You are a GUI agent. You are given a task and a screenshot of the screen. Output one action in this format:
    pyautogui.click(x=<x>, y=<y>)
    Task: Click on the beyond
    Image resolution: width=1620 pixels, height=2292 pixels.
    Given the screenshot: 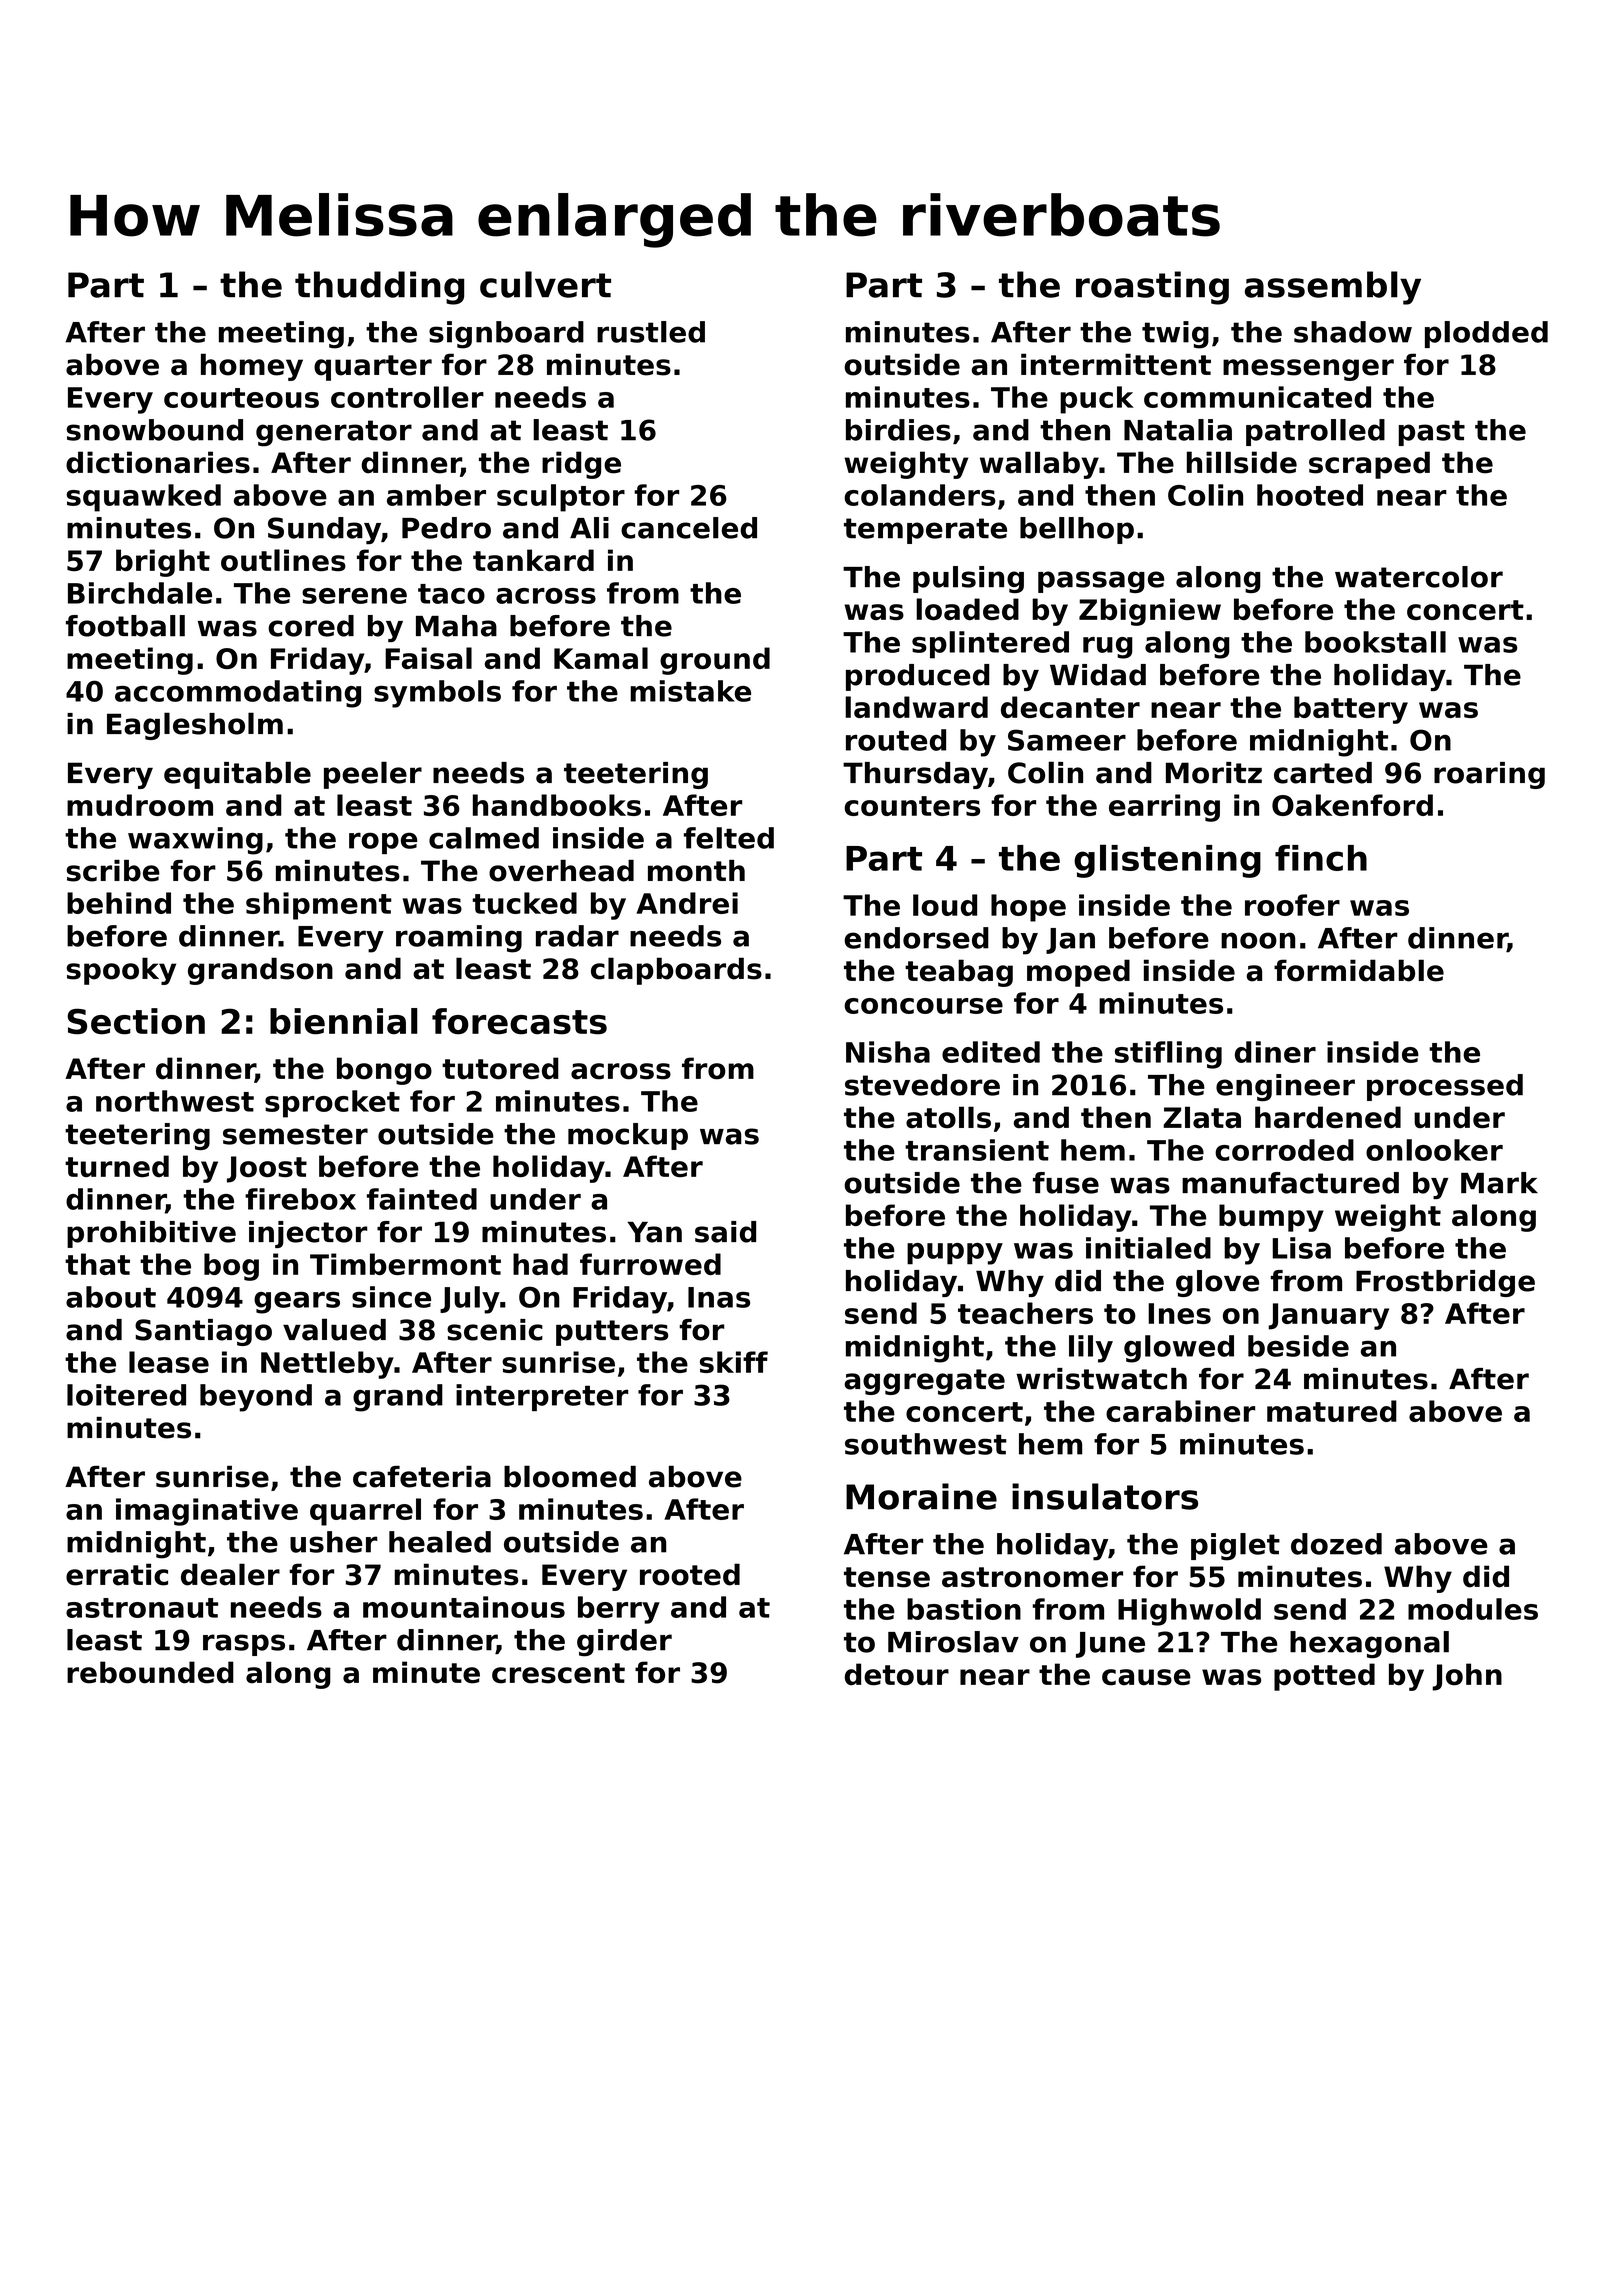 What is the action you would take?
    pyautogui.click(x=256, y=1398)
